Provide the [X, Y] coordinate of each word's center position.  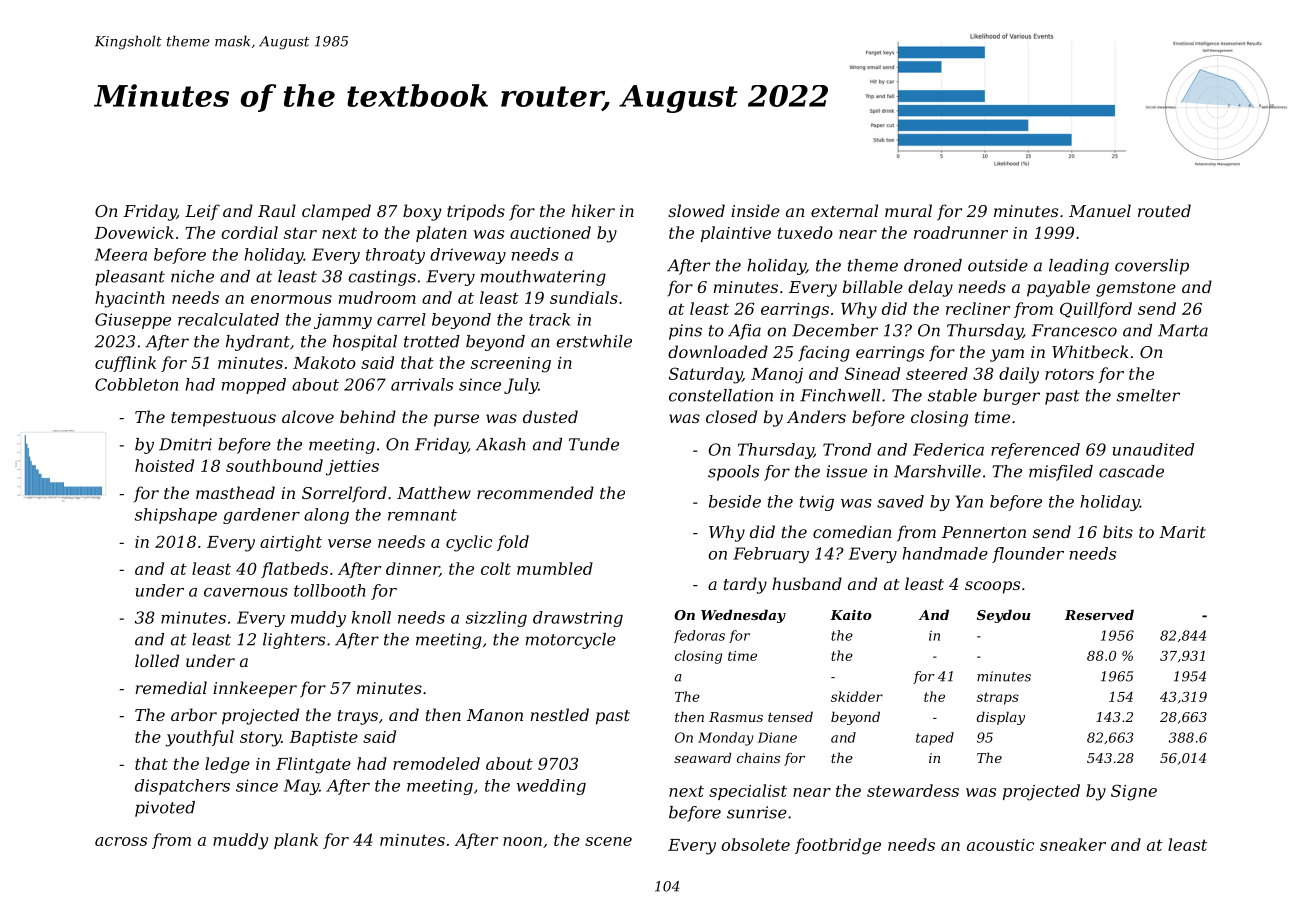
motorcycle [571, 641]
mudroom [377, 297]
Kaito [851, 615]
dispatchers [182, 787]
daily [1019, 375]
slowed [696, 210]
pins [685, 332]
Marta [1183, 330]
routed [1164, 210]
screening [511, 365]
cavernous [246, 592]
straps [998, 698]
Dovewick [134, 232]
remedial [171, 687]
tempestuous [223, 419]
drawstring [578, 619]
